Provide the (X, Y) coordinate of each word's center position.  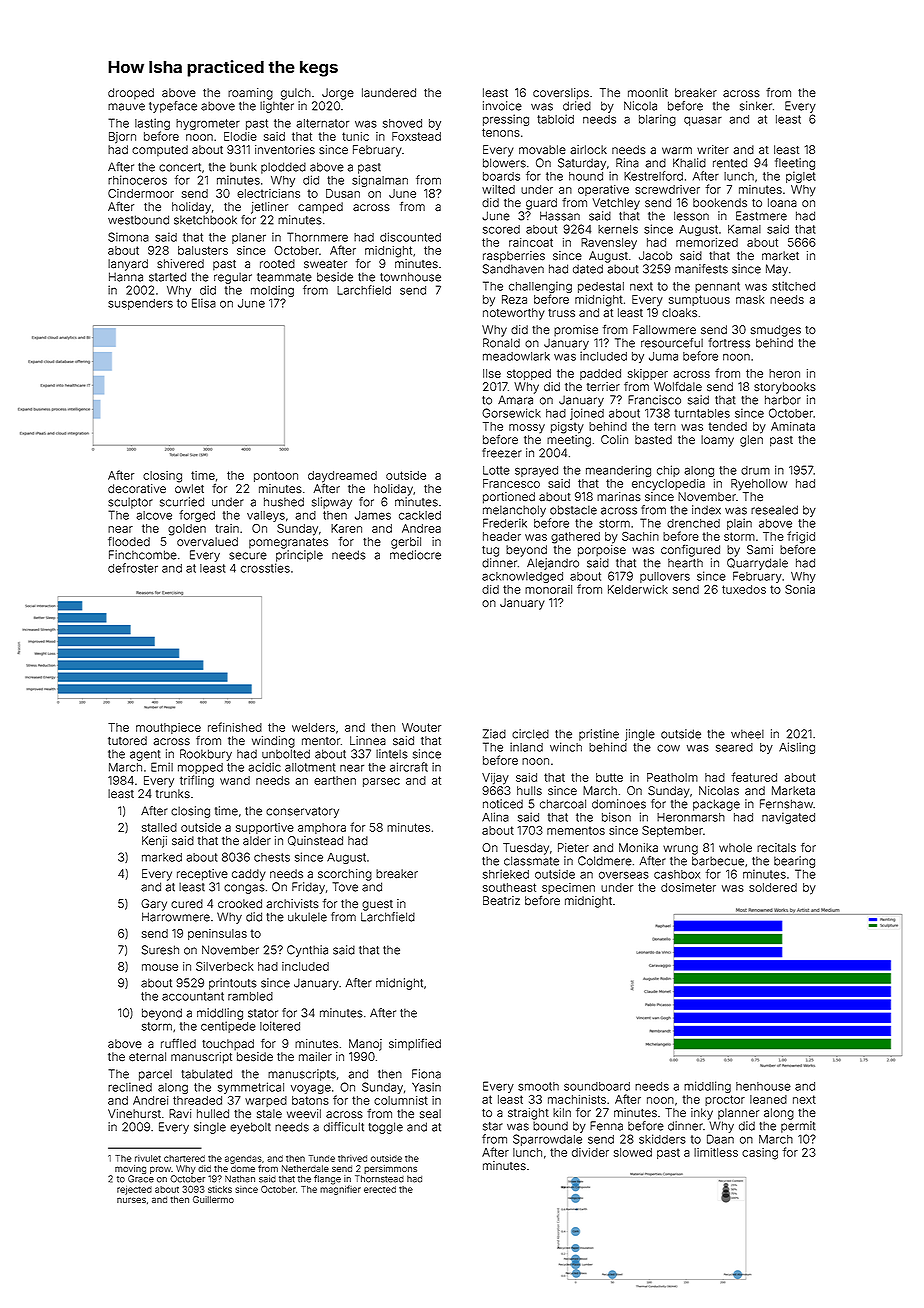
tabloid (555, 119)
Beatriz (501, 901)
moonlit (648, 92)
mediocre (415, 555)
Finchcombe (143, 555)
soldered (773, 887)
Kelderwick (638, 589)
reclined (130, 1087)
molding (272, 291)
